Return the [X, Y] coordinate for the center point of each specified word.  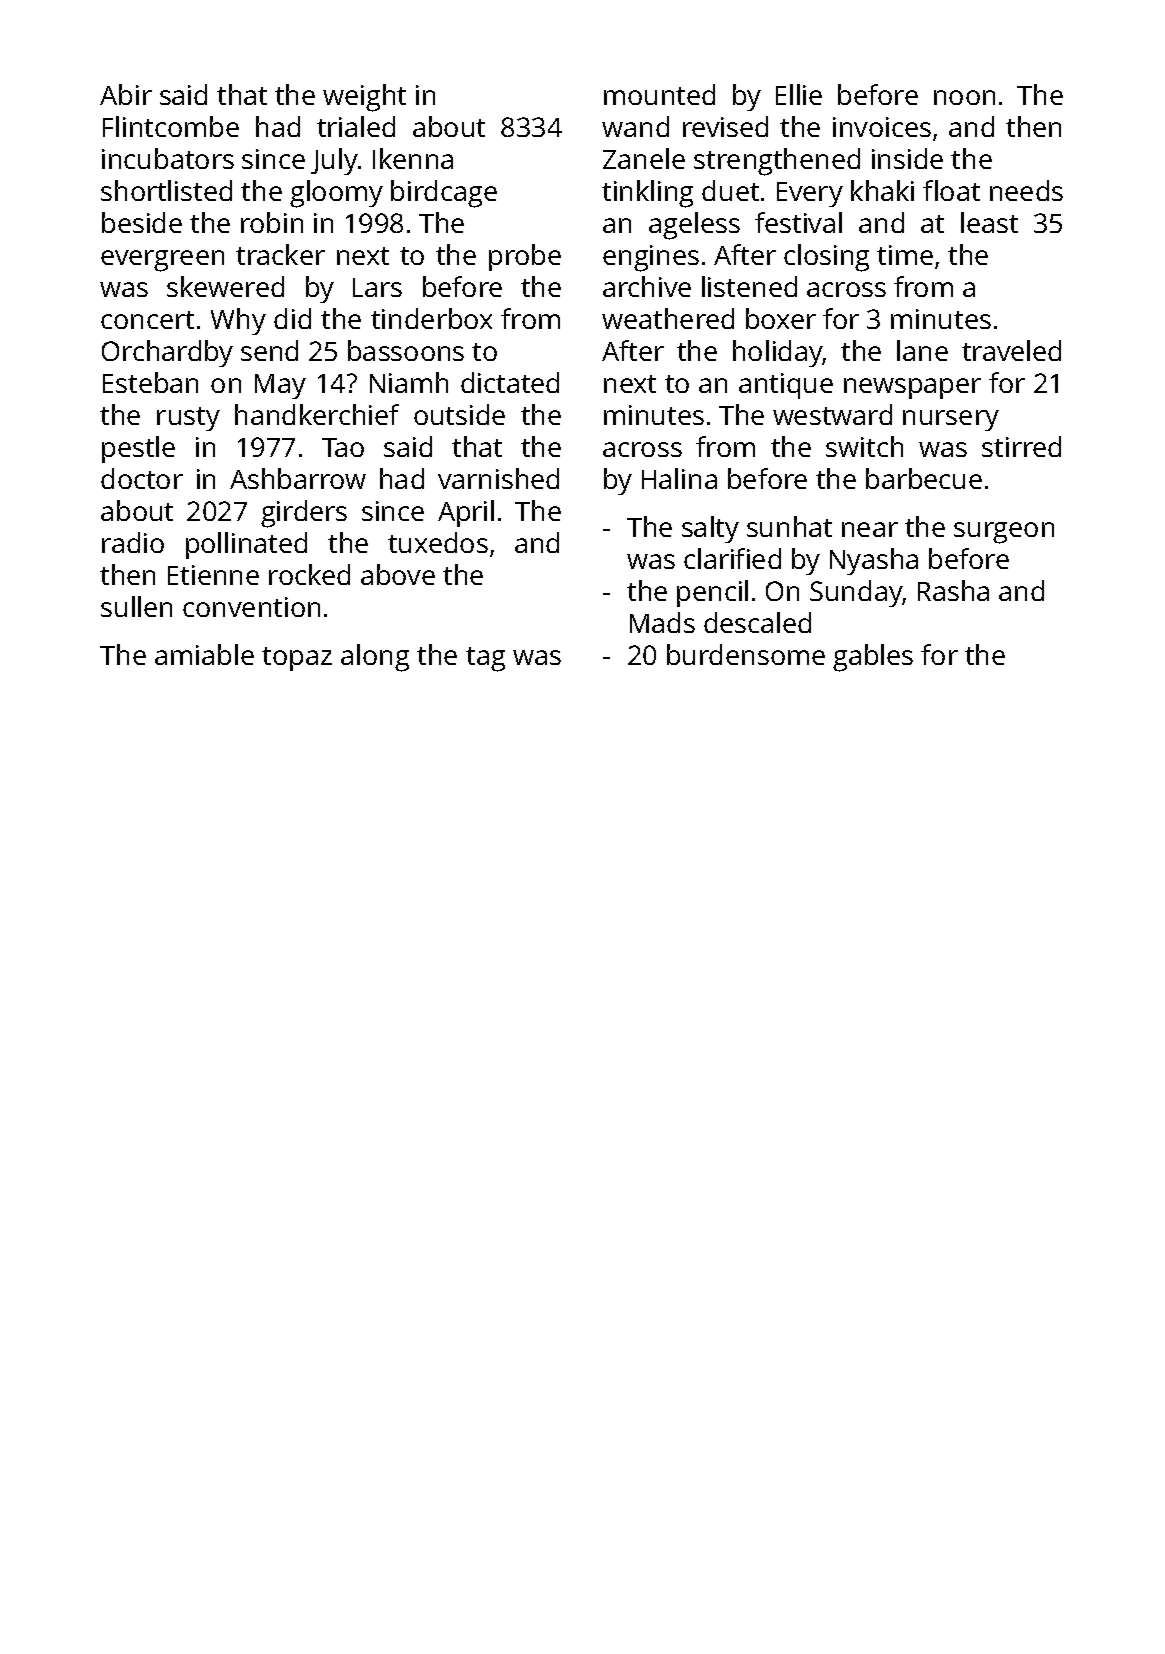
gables [873, 658]
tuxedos [438, 542]
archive [647, 286]
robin [272, 222]
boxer [781, 318]
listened [749, 286]
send [269, 350]
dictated [510, 382]
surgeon [1004, 533]
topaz [297, 659]
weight [364, 98]
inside [907, 158]
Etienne [213, 575]
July [334, 161]
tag [485, 659]
